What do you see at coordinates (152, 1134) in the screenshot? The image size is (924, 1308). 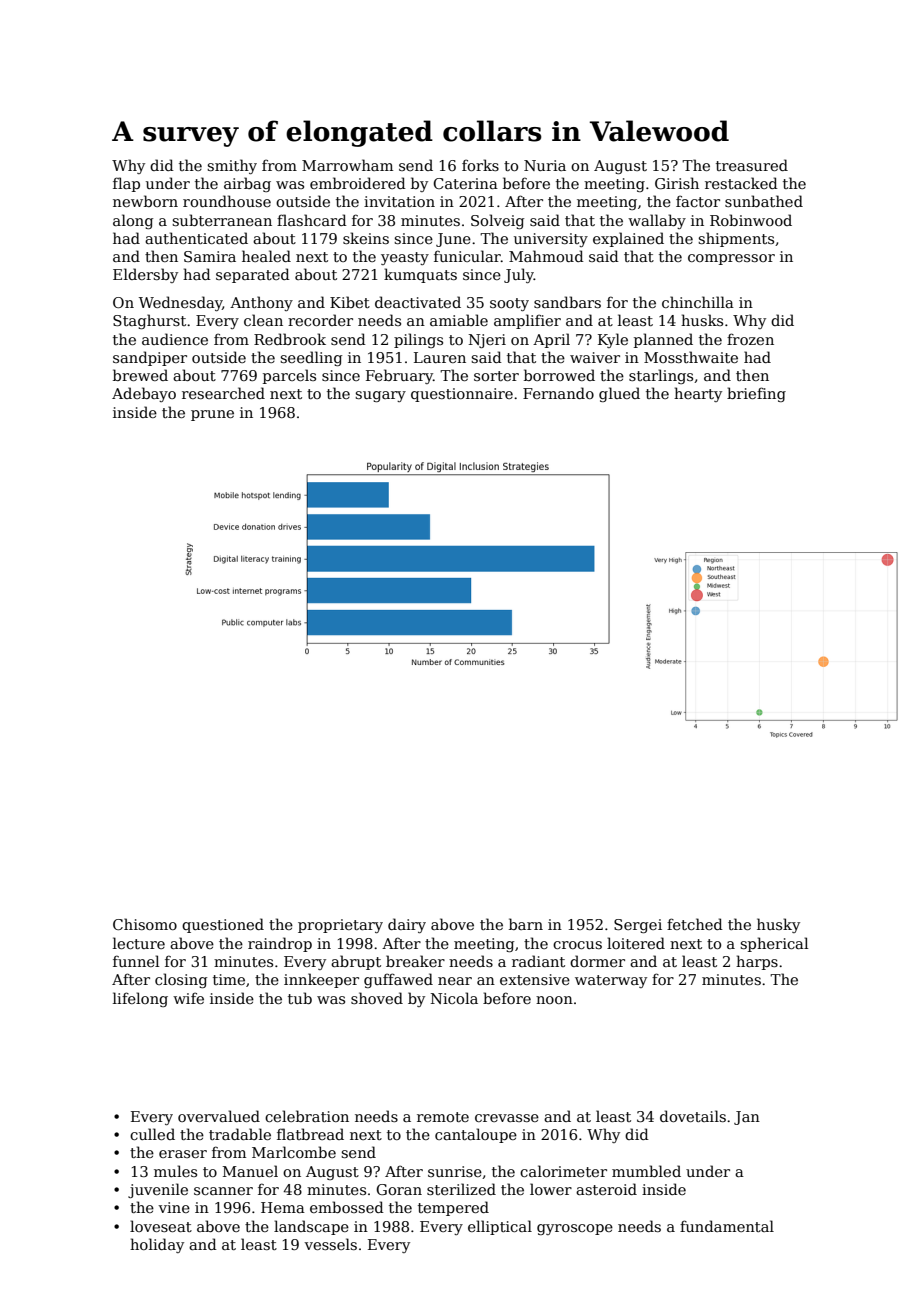 I see `culled` at bounding box center [152, 1134].
